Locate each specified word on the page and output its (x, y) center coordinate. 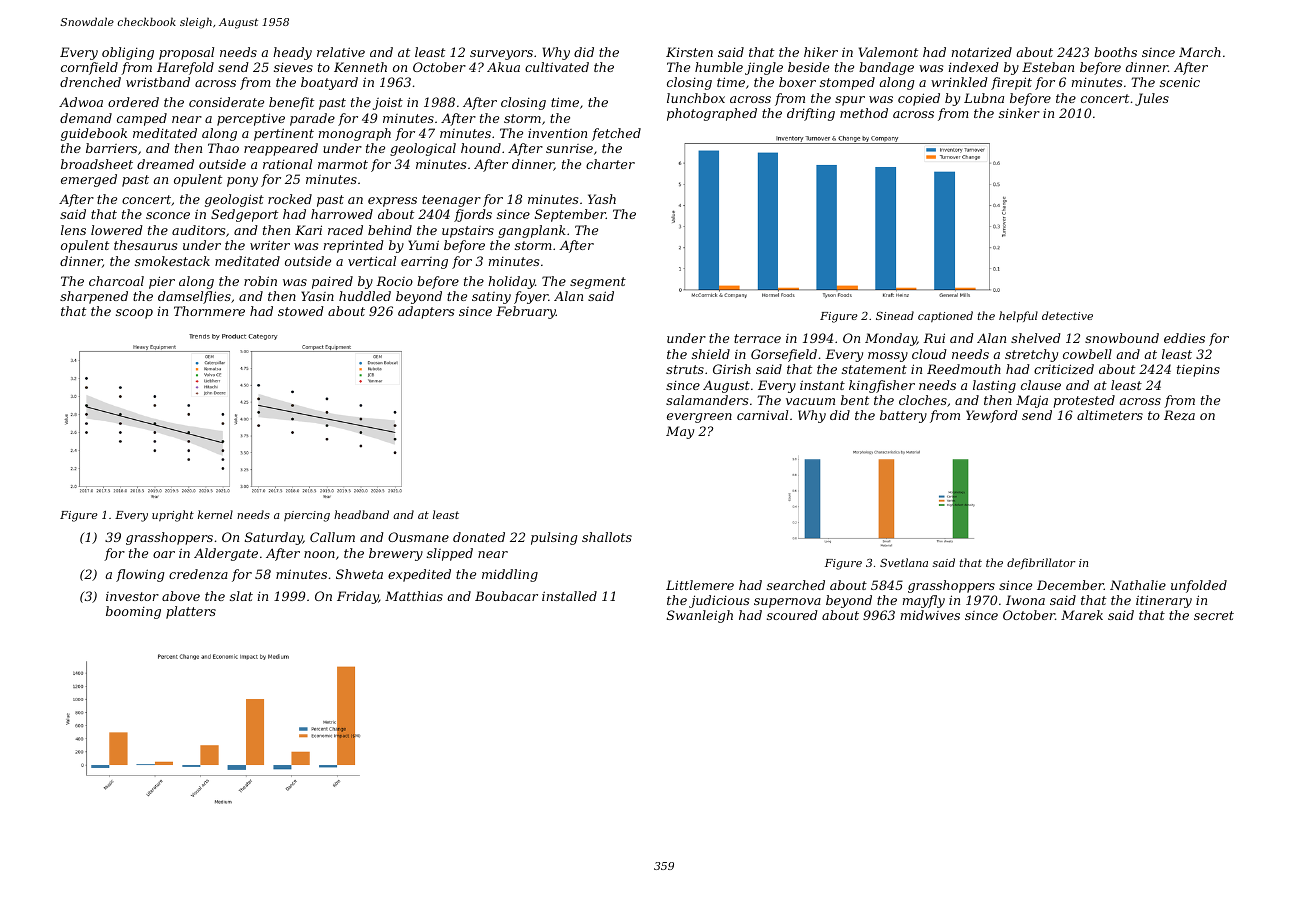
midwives (930, 615)
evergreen (699, 418)
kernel (215, 514)
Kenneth (360, 67)
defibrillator (1041, 563)
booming (133, 612)
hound (481, 148)
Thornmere (209, 311)
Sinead (895, 315)
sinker (1019, 113)
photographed (712, 114)
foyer (531, 297)
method (864, 113)
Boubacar (506, 596)
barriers (111, 148)
